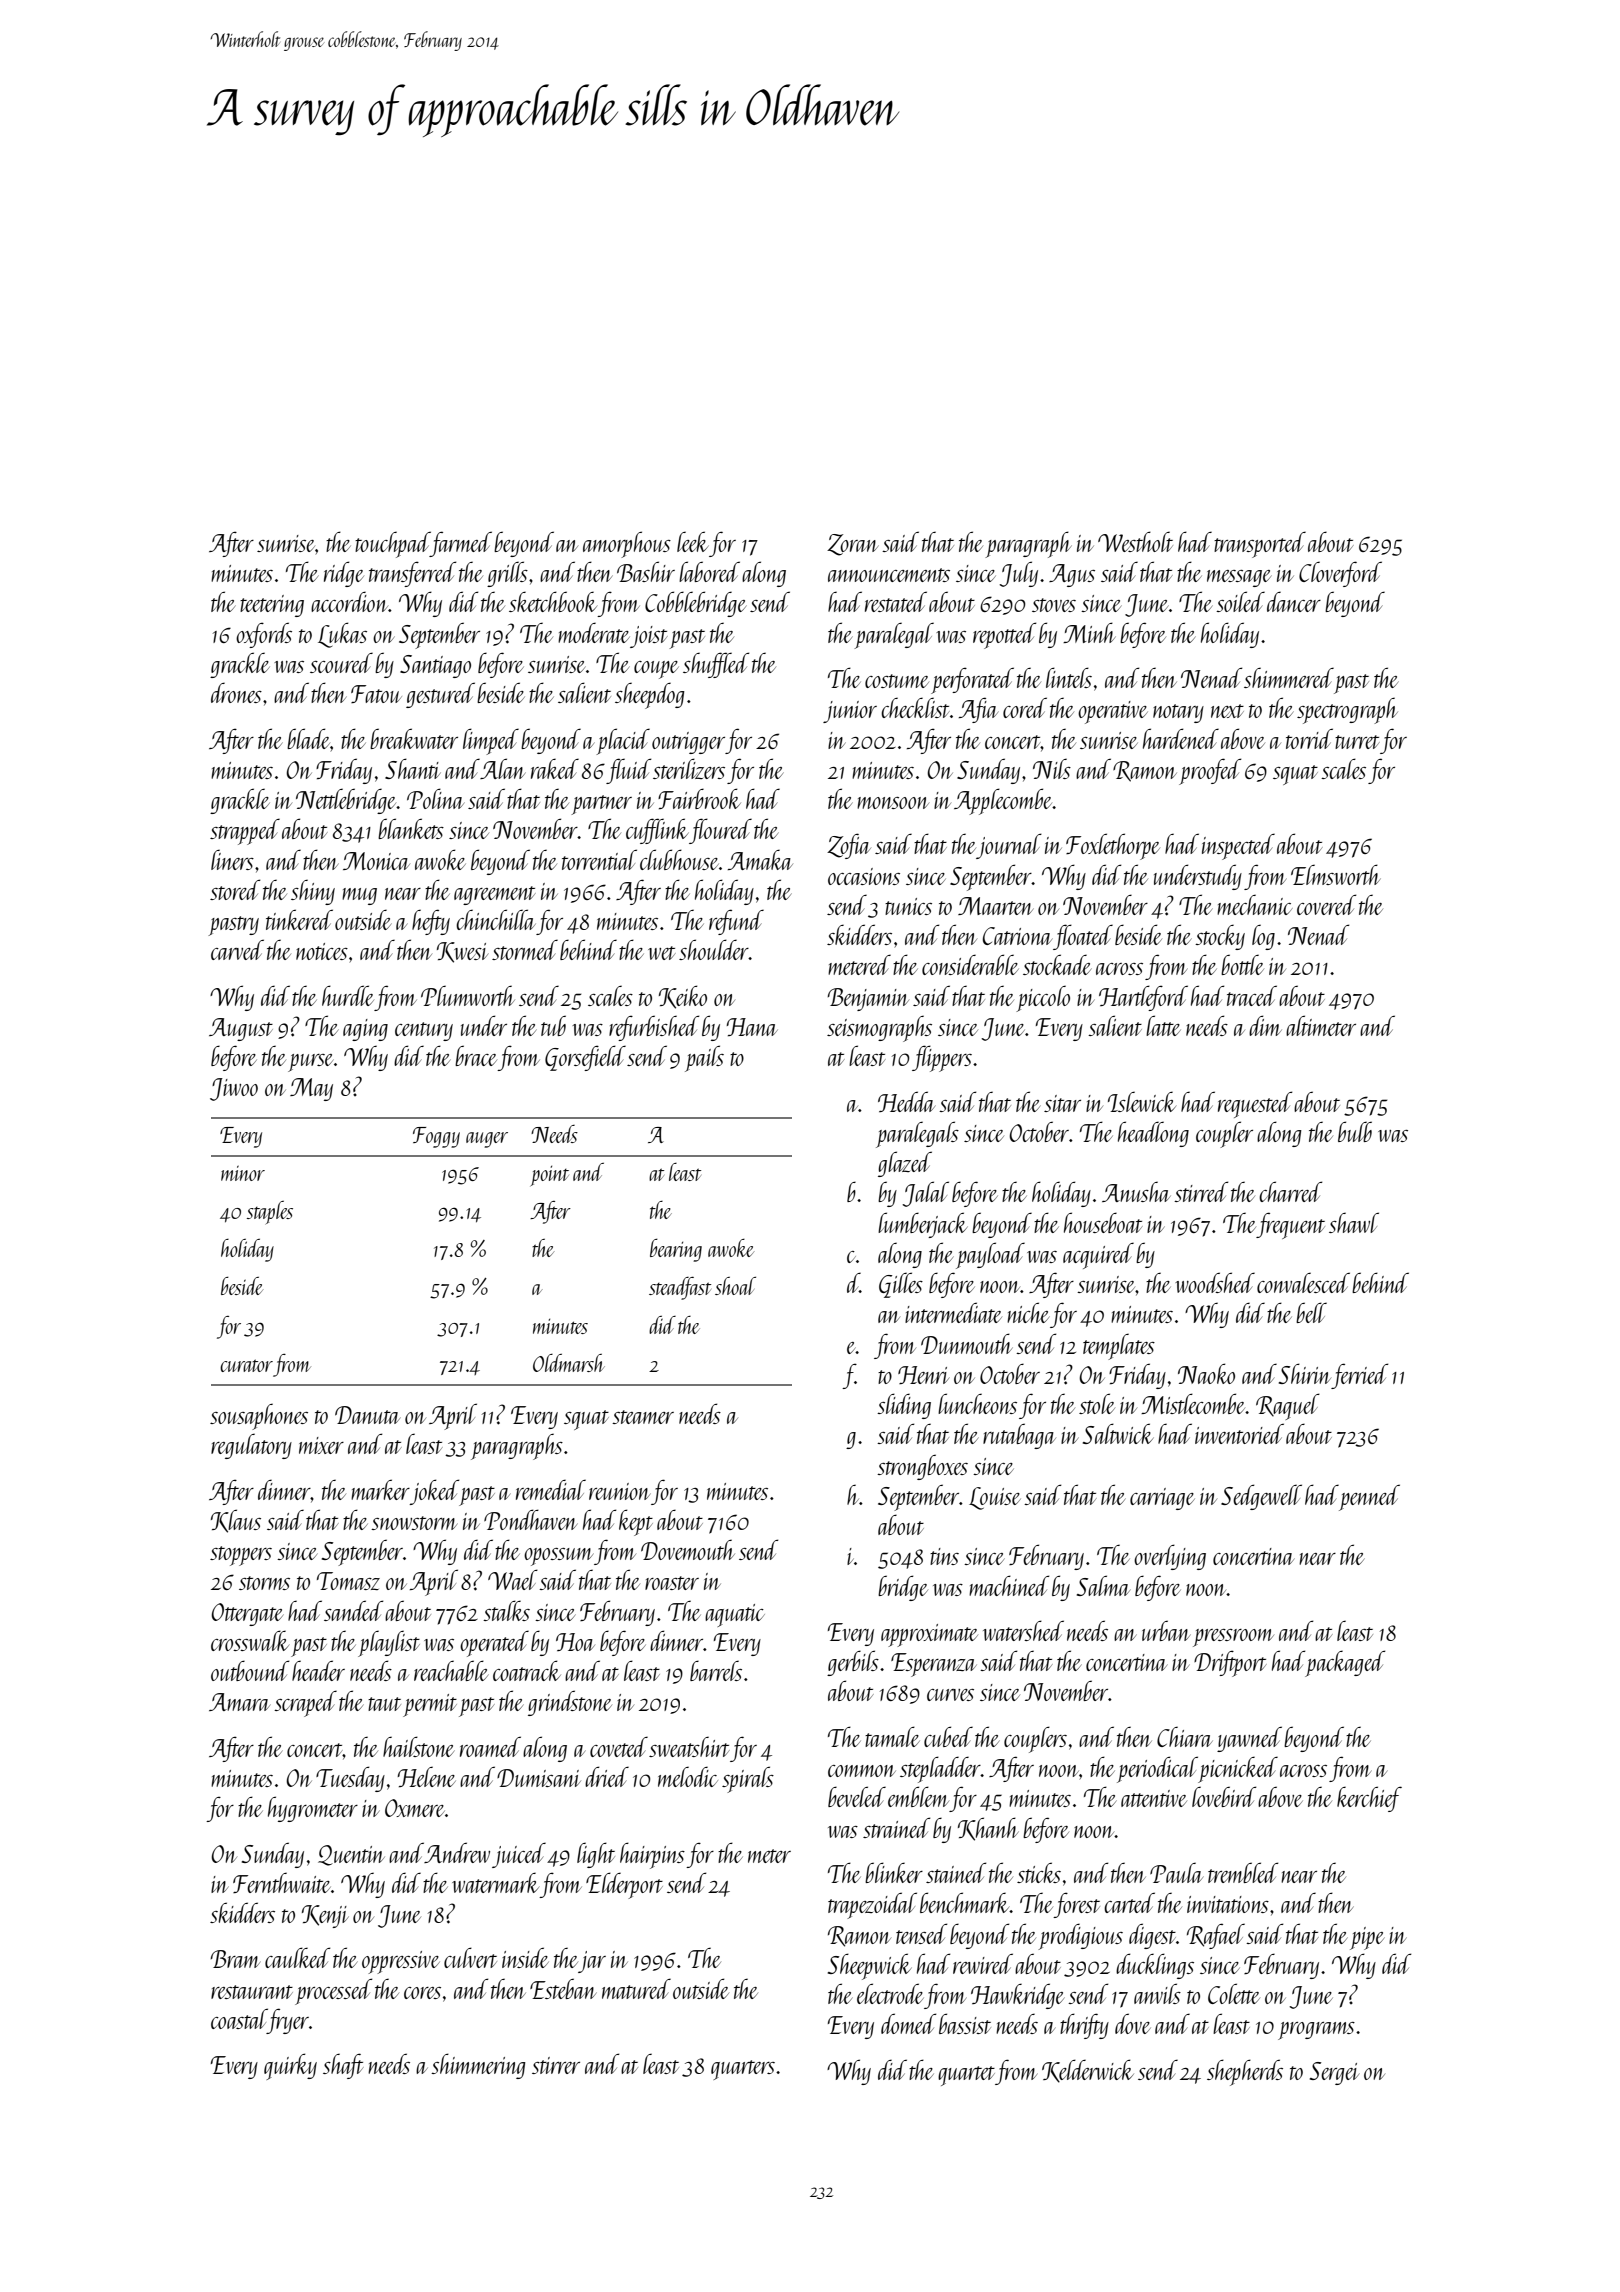  What do you see at coordinates (234, 1089) in the page?
I see `Jiwoo` at bounding box center [234, 1089].
